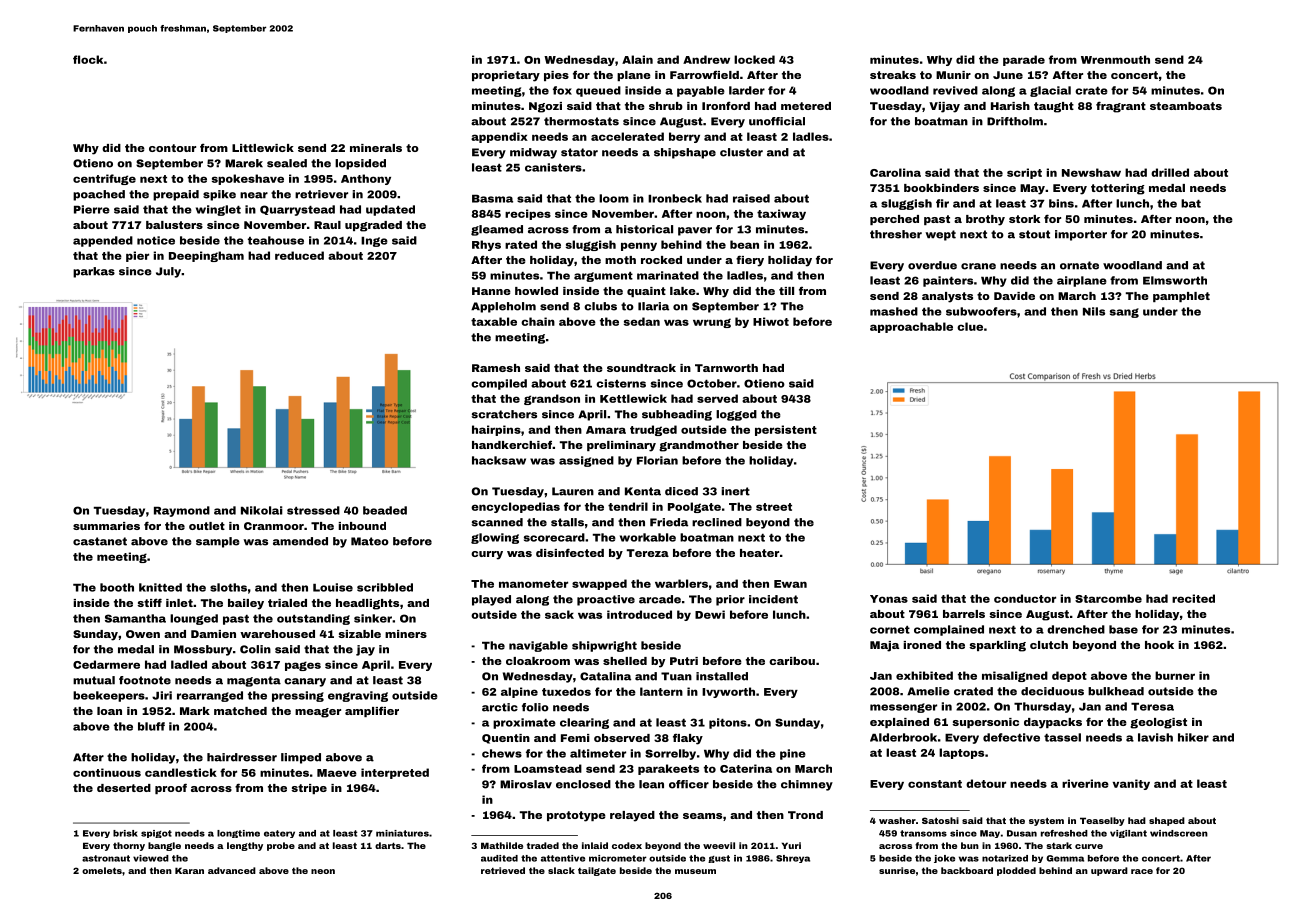 The width and height of the screenshot is (1308, 924). I want to click on drilled, so click(1170, 172).
